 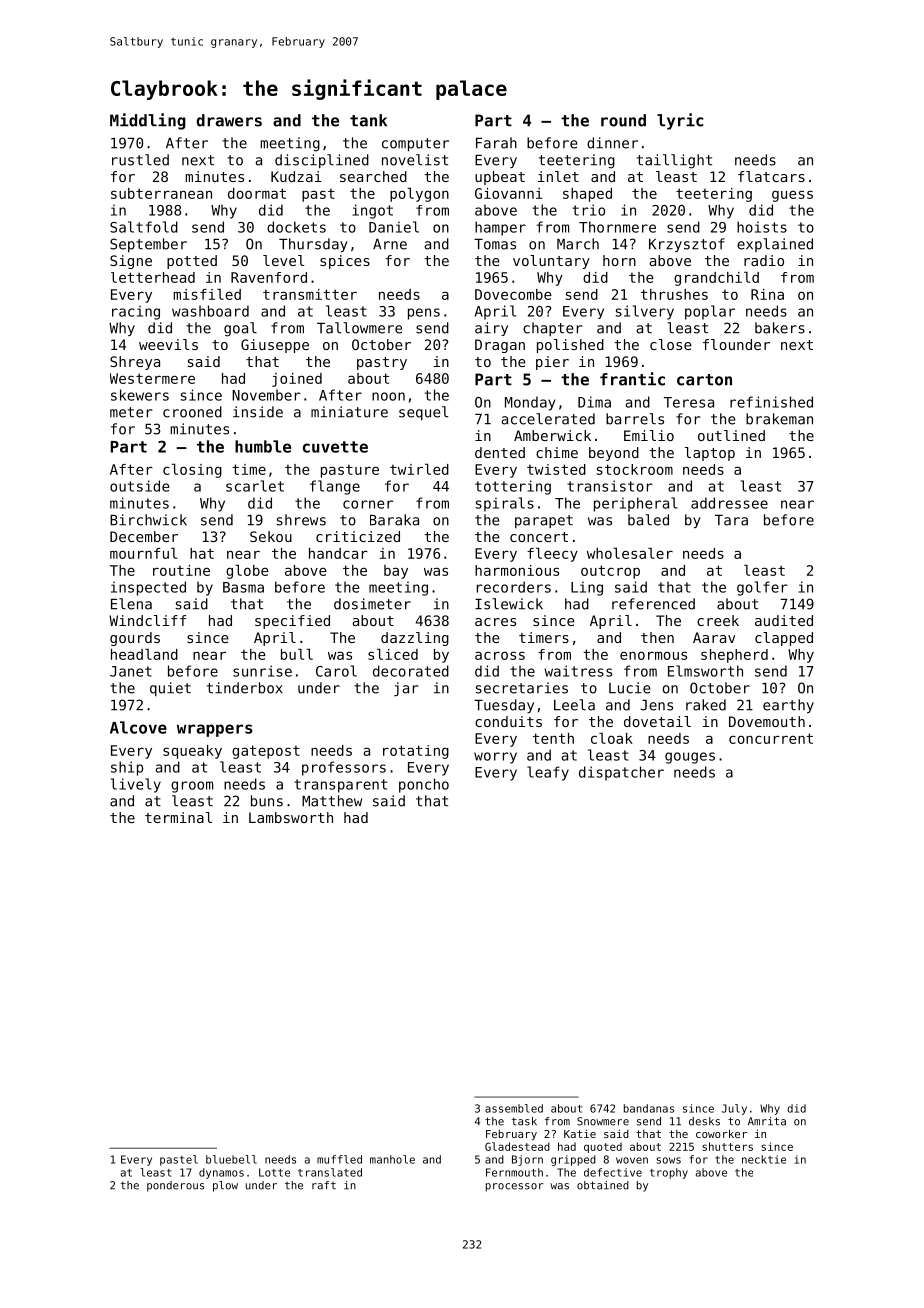 I want to click on drawers, so click(x=229, y=120).
